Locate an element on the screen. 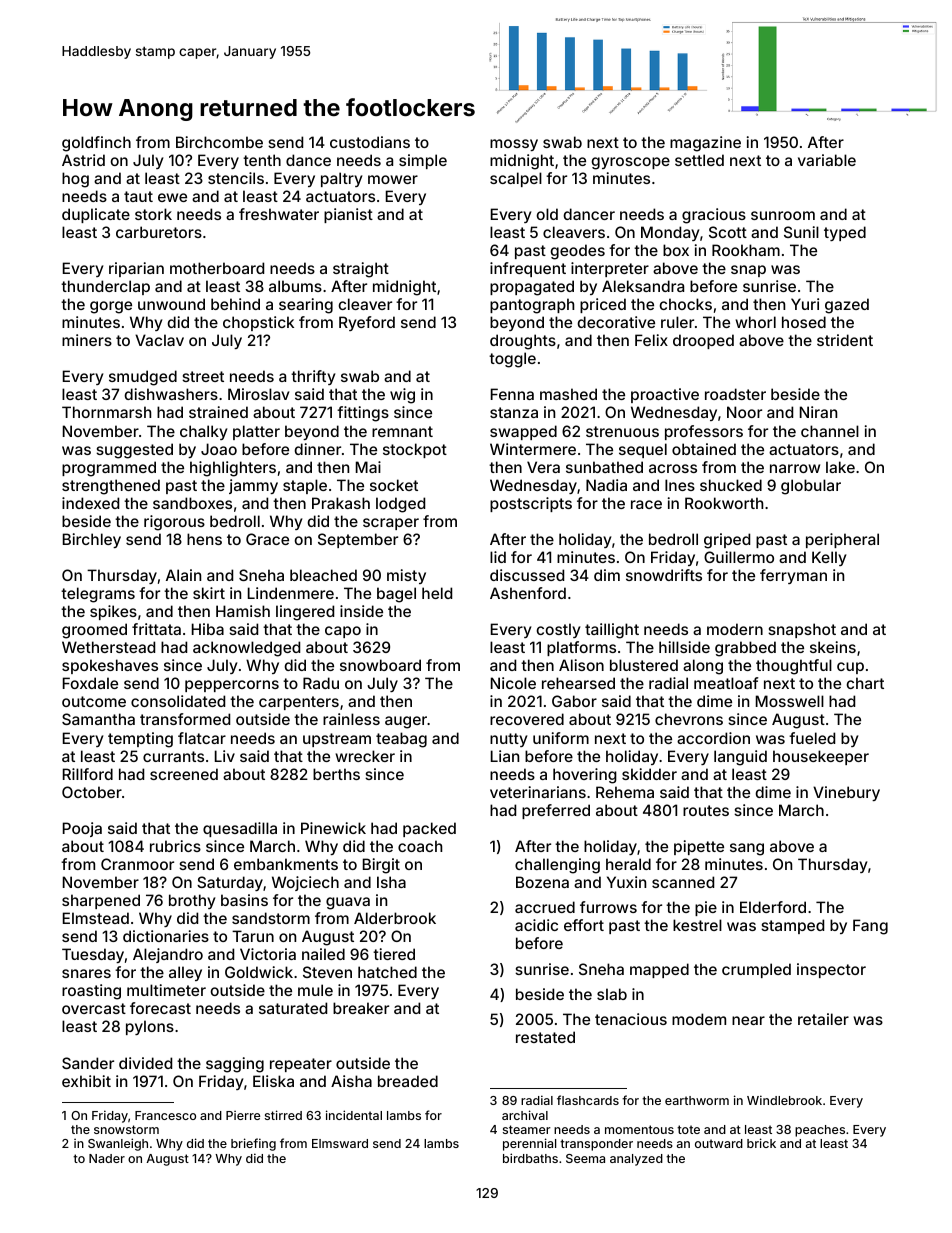 This screenshot has height=1233, width=952. custodians is located at coordinates (370, 142).
